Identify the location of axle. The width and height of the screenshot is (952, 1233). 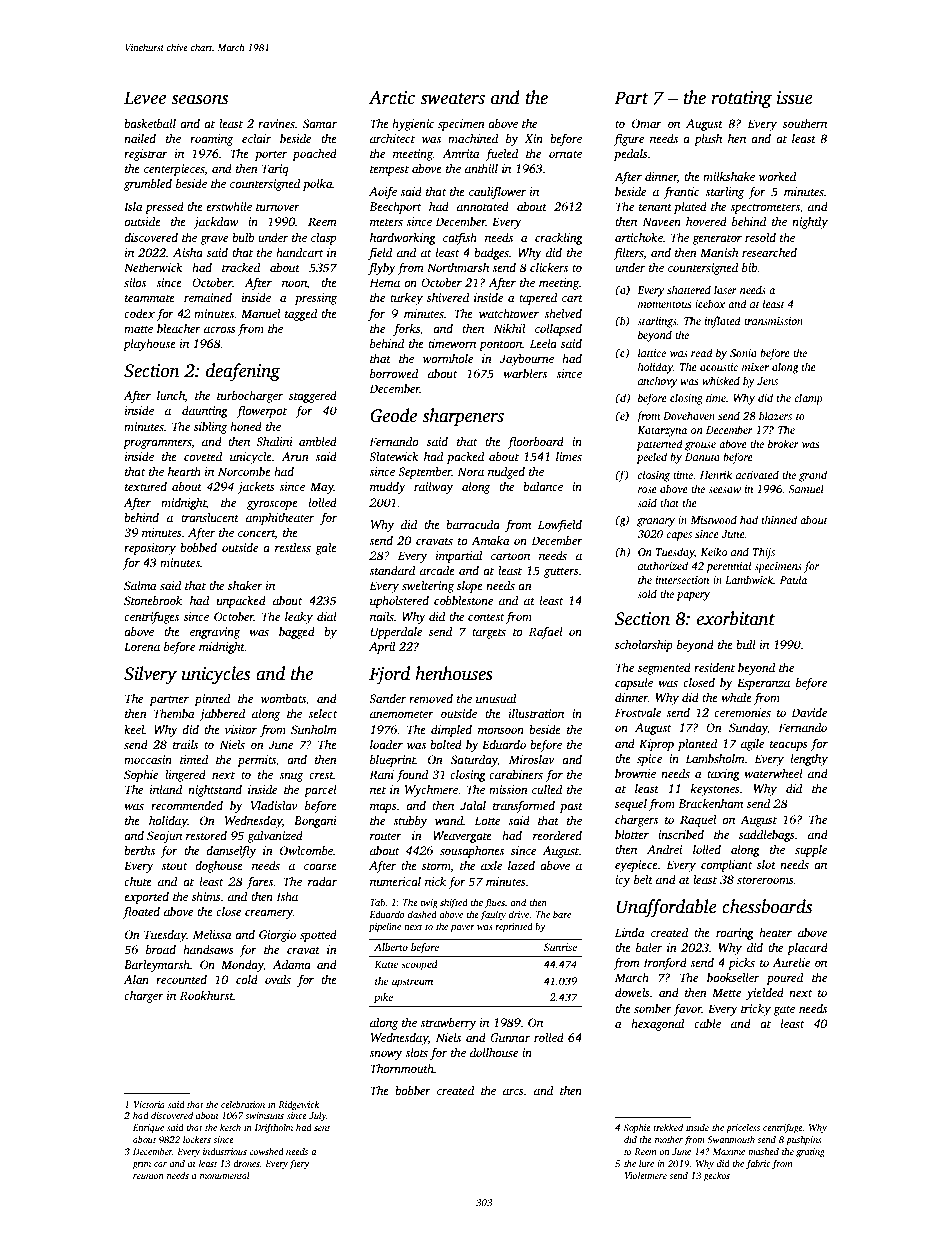
(491, 865).
